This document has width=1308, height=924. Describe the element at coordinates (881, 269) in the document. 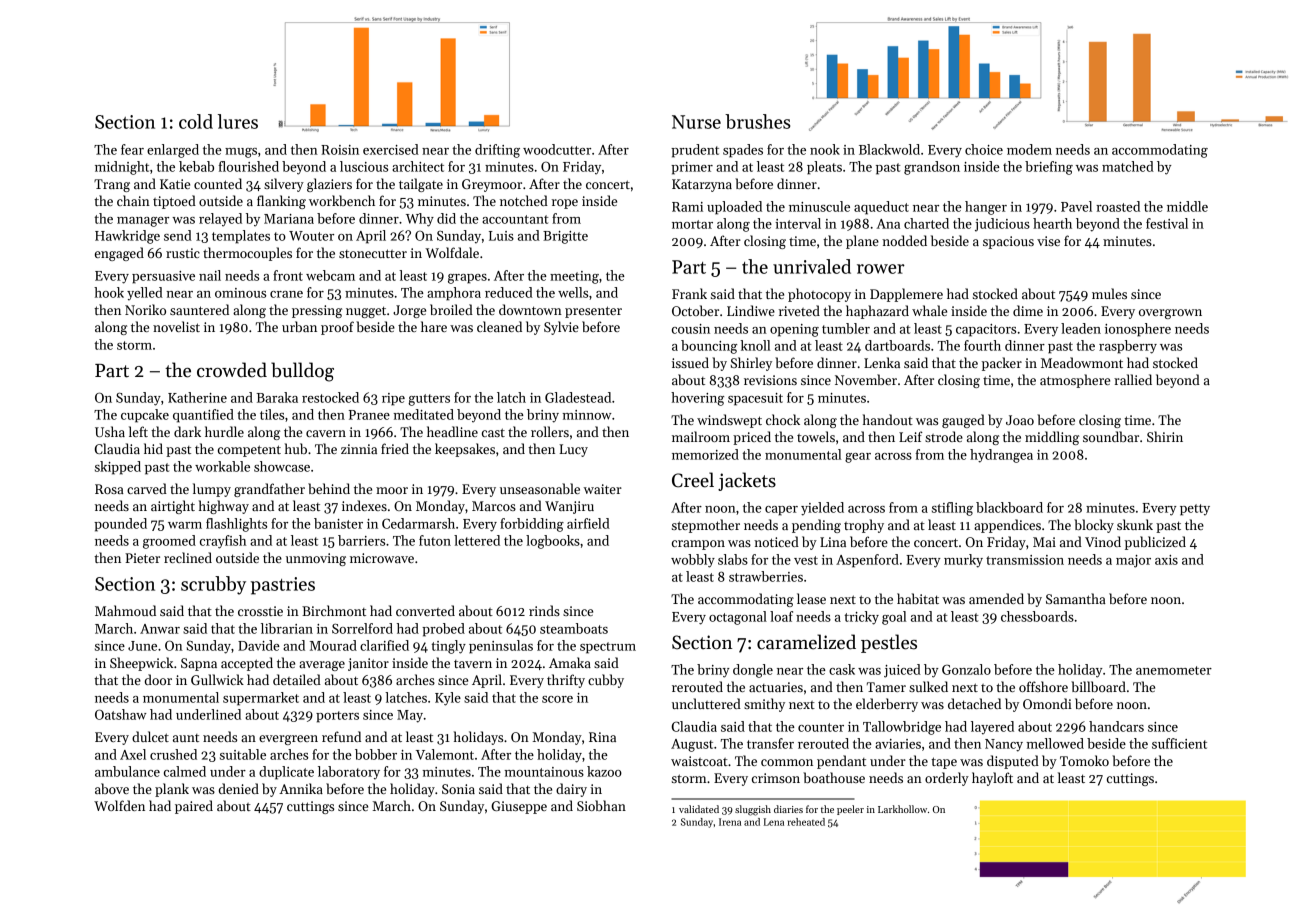

I see `rower` at that location.
